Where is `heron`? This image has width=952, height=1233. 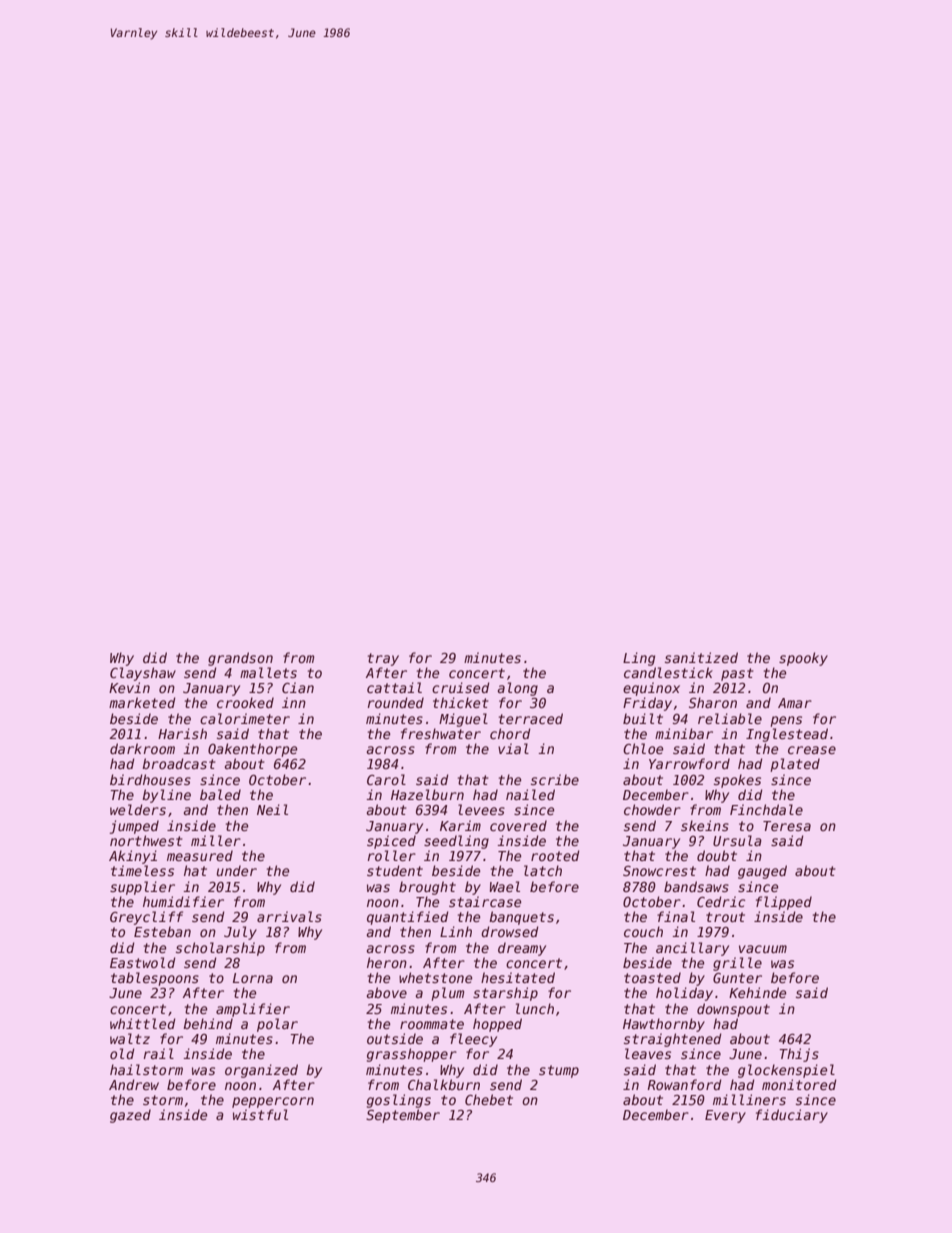
heron is located at coordinates (387, 962).
